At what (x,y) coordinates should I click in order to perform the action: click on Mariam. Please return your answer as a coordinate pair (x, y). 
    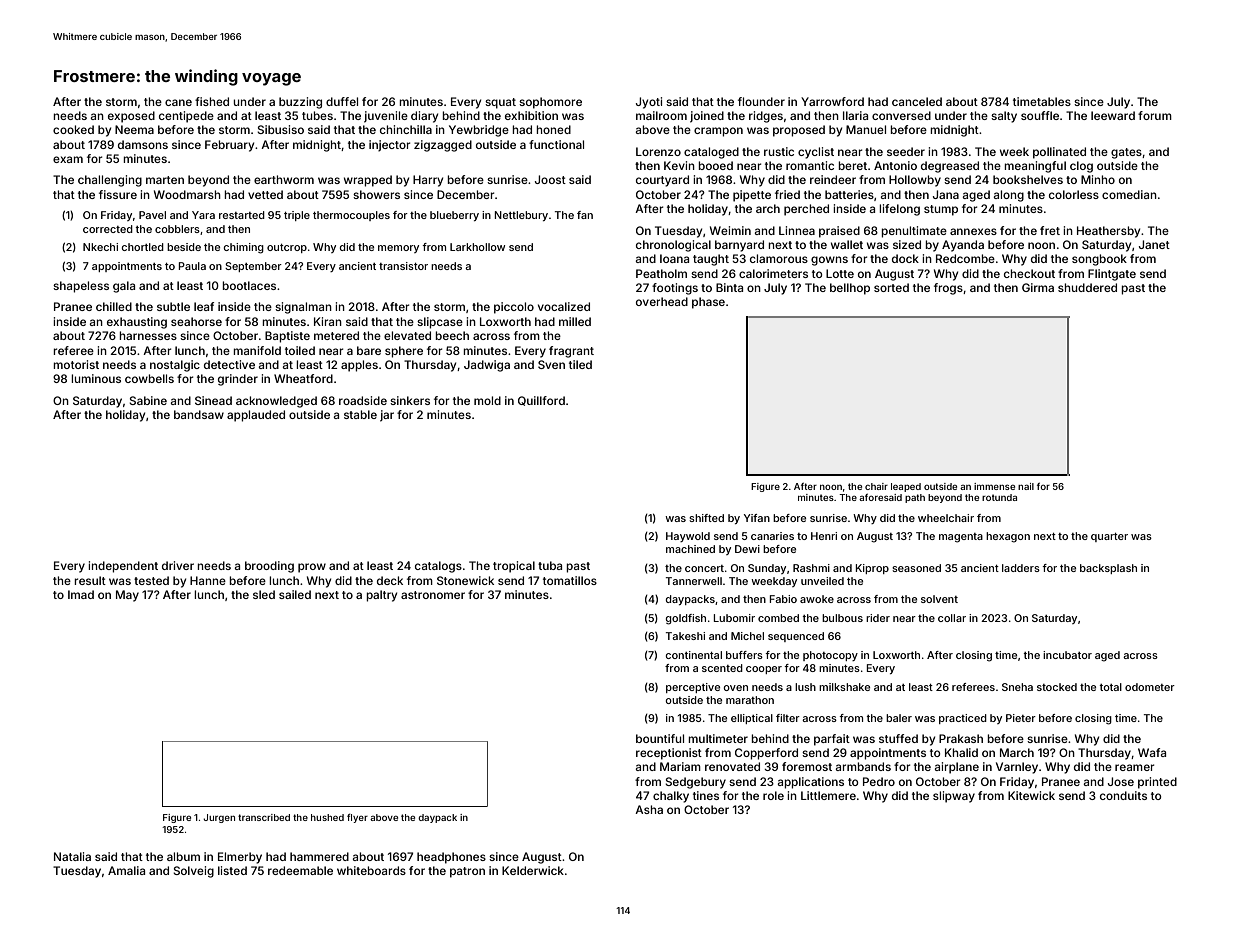
    Looking at the image, I should click on (680, 766).
